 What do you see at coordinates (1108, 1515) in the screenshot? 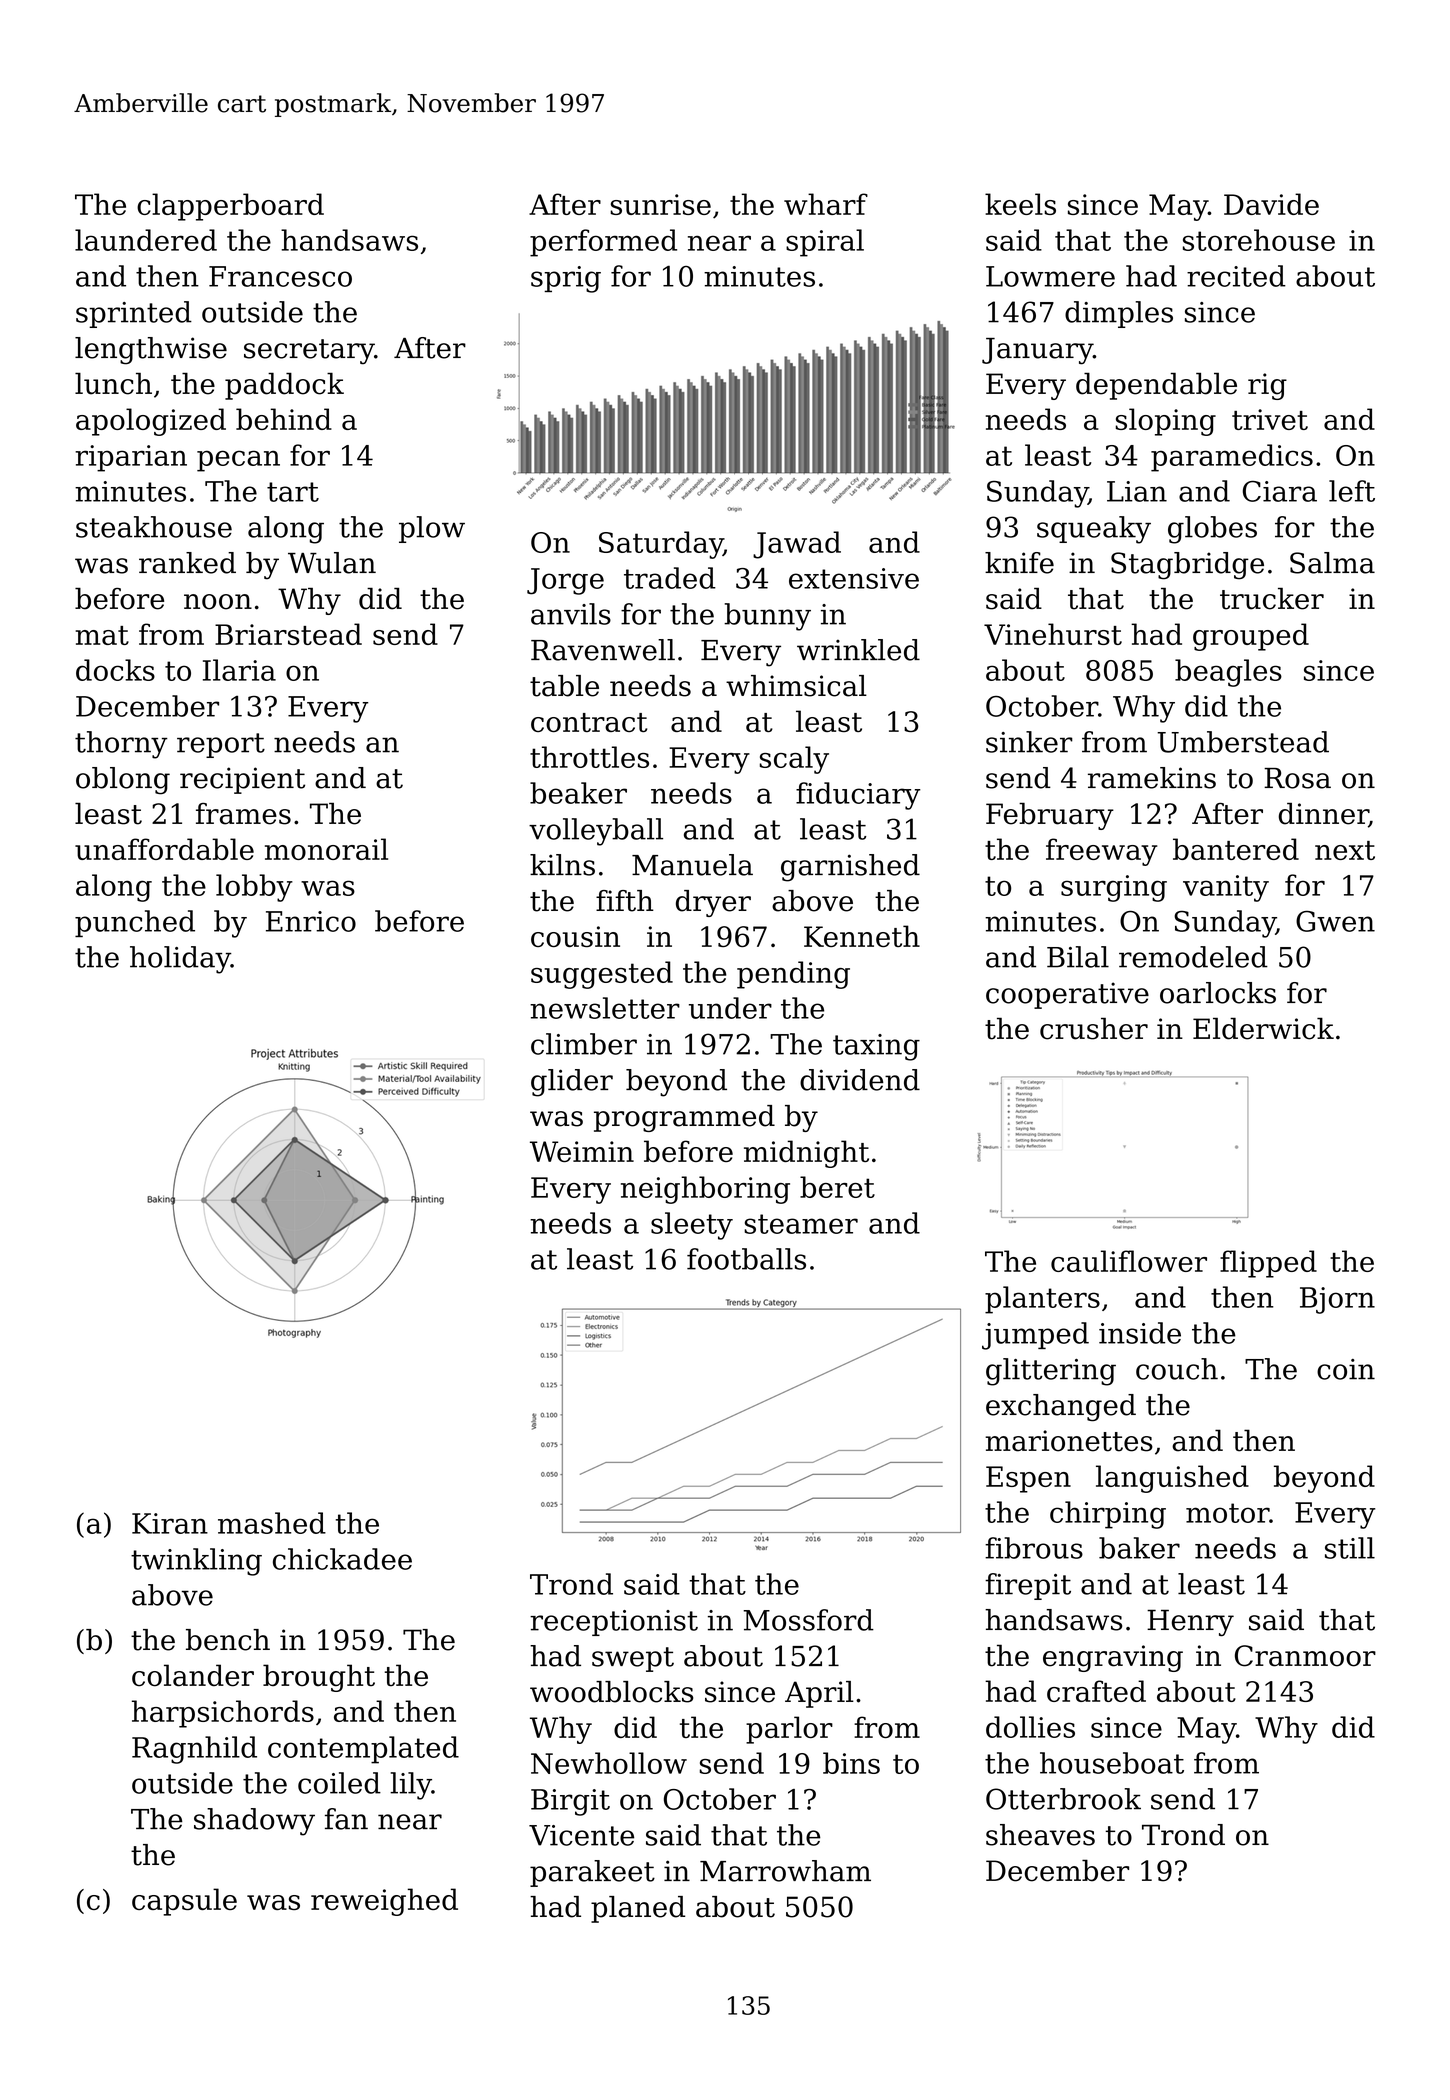
I see `chirping` at bounding box center [1108, 1515].
